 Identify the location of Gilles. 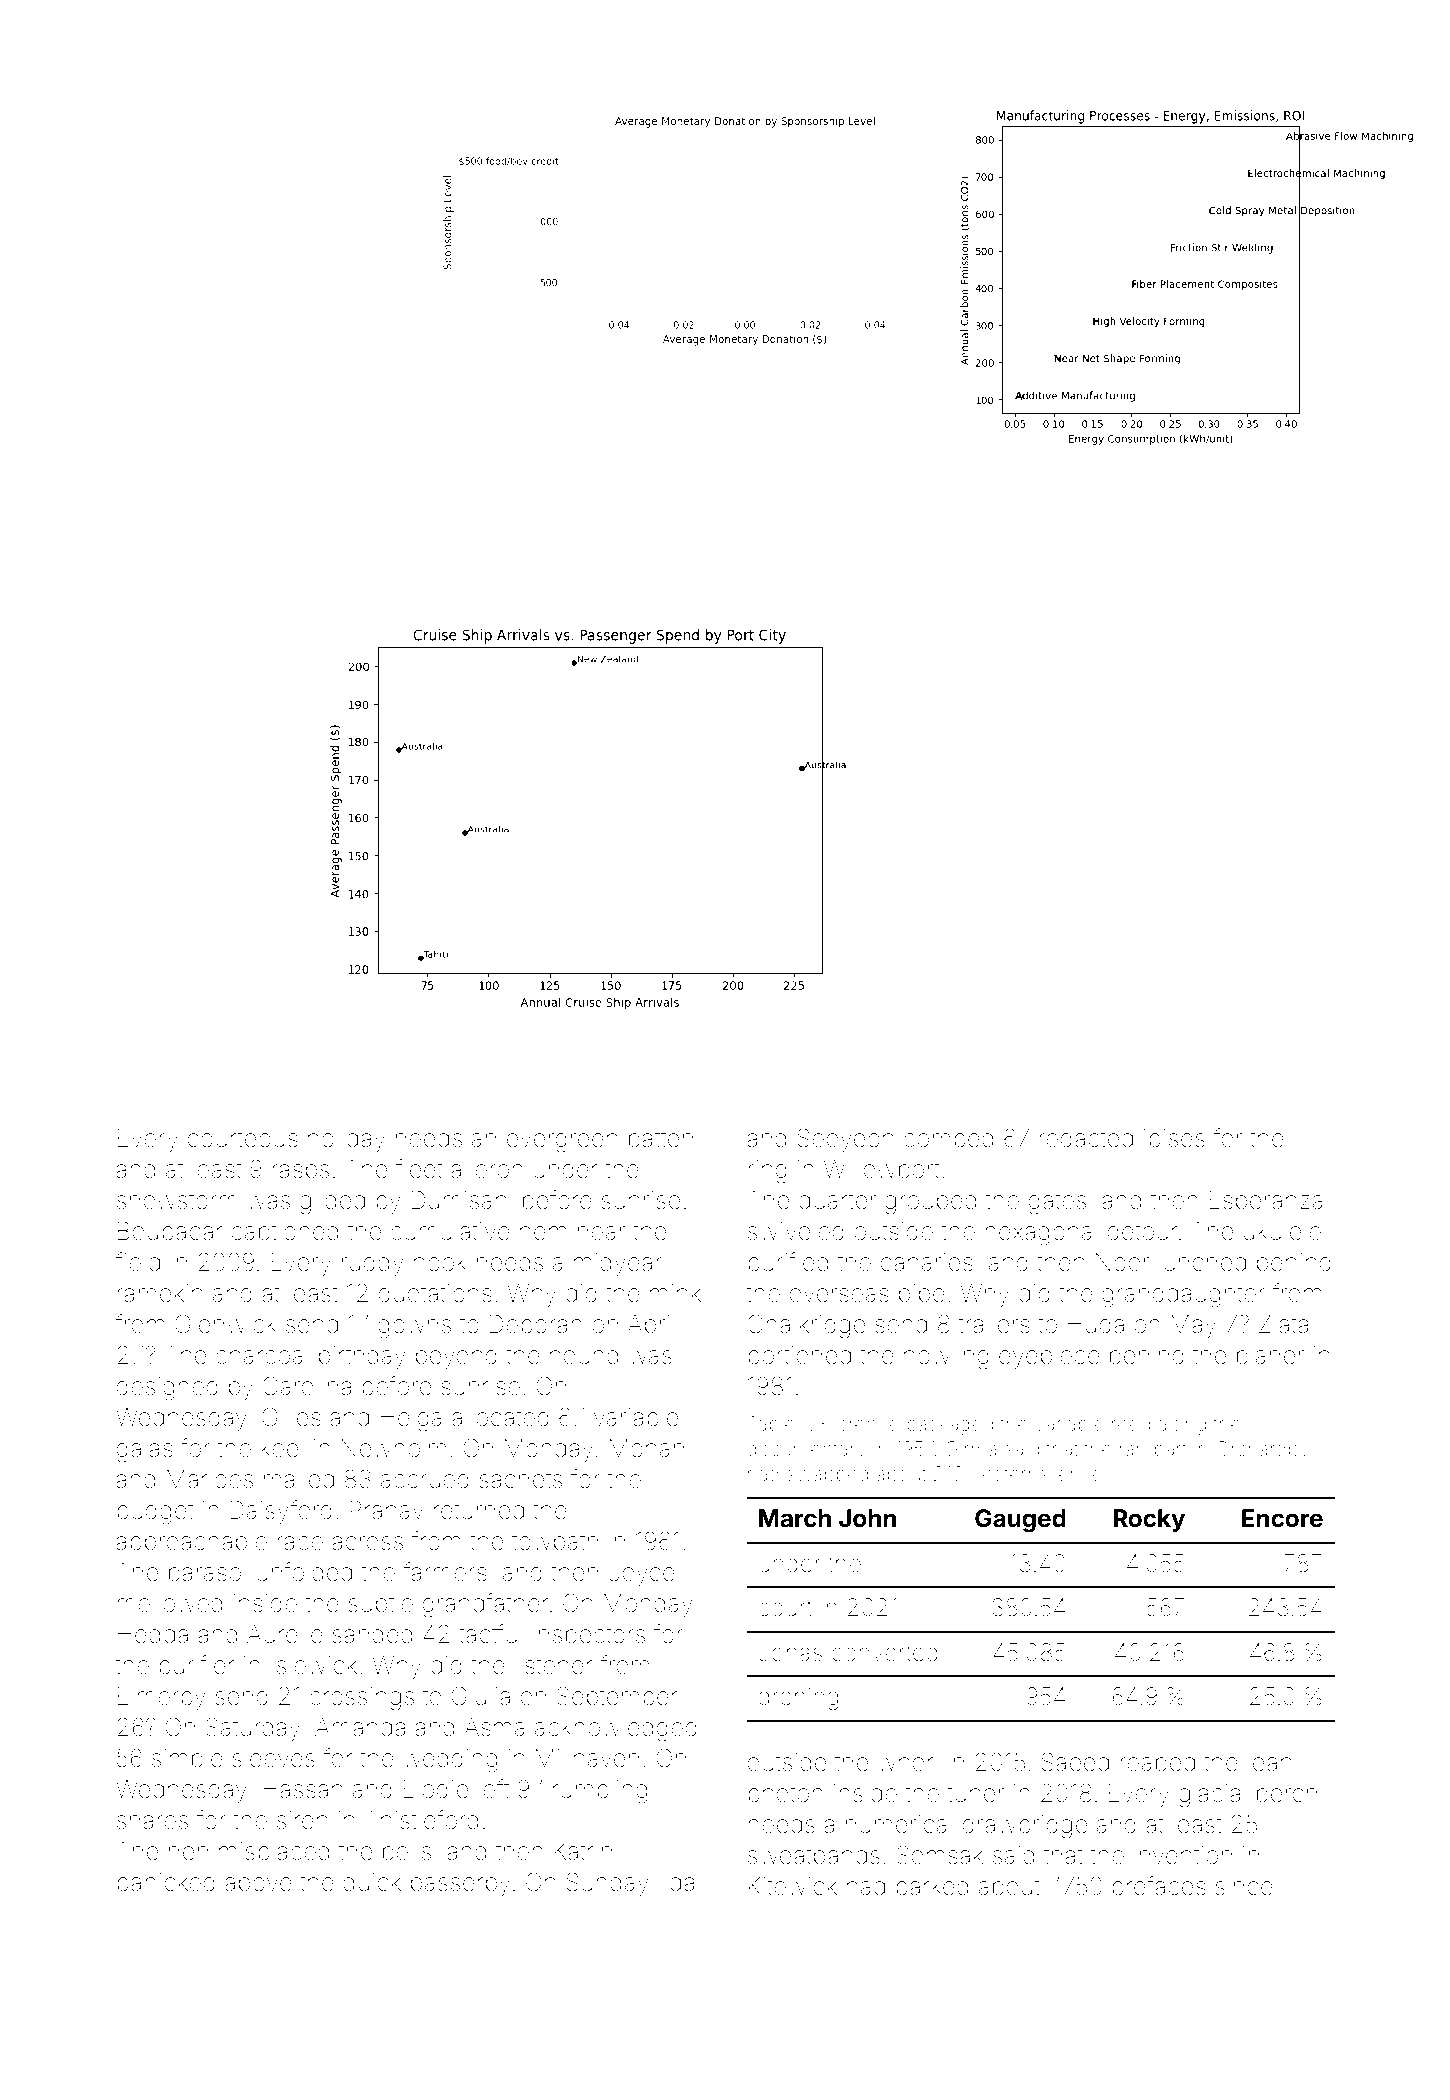
(291, 1417).
